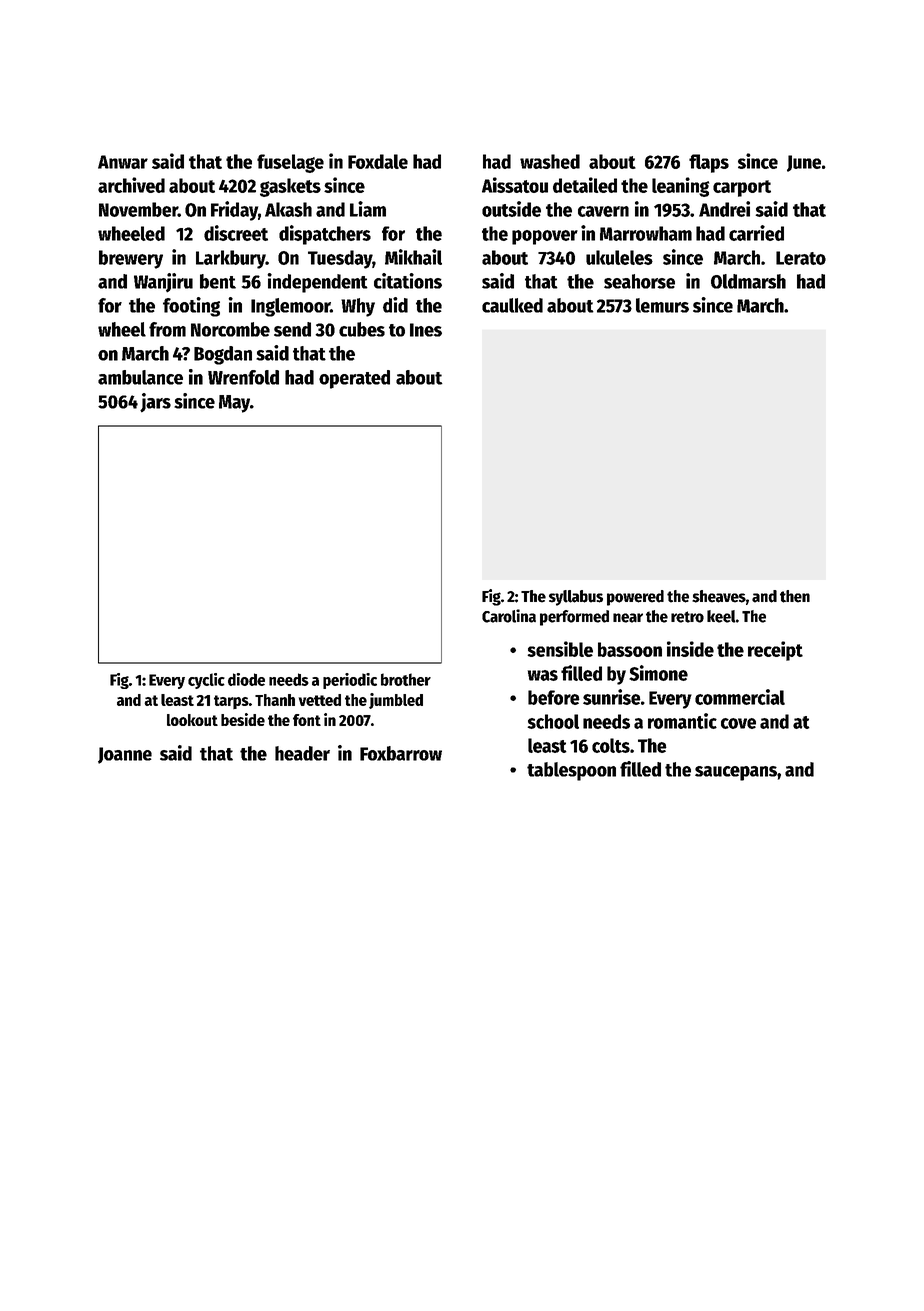 This document has height=1311, width=924. Describe the element at coordinates (550, 161) in the document. I see `washed` at that location.
